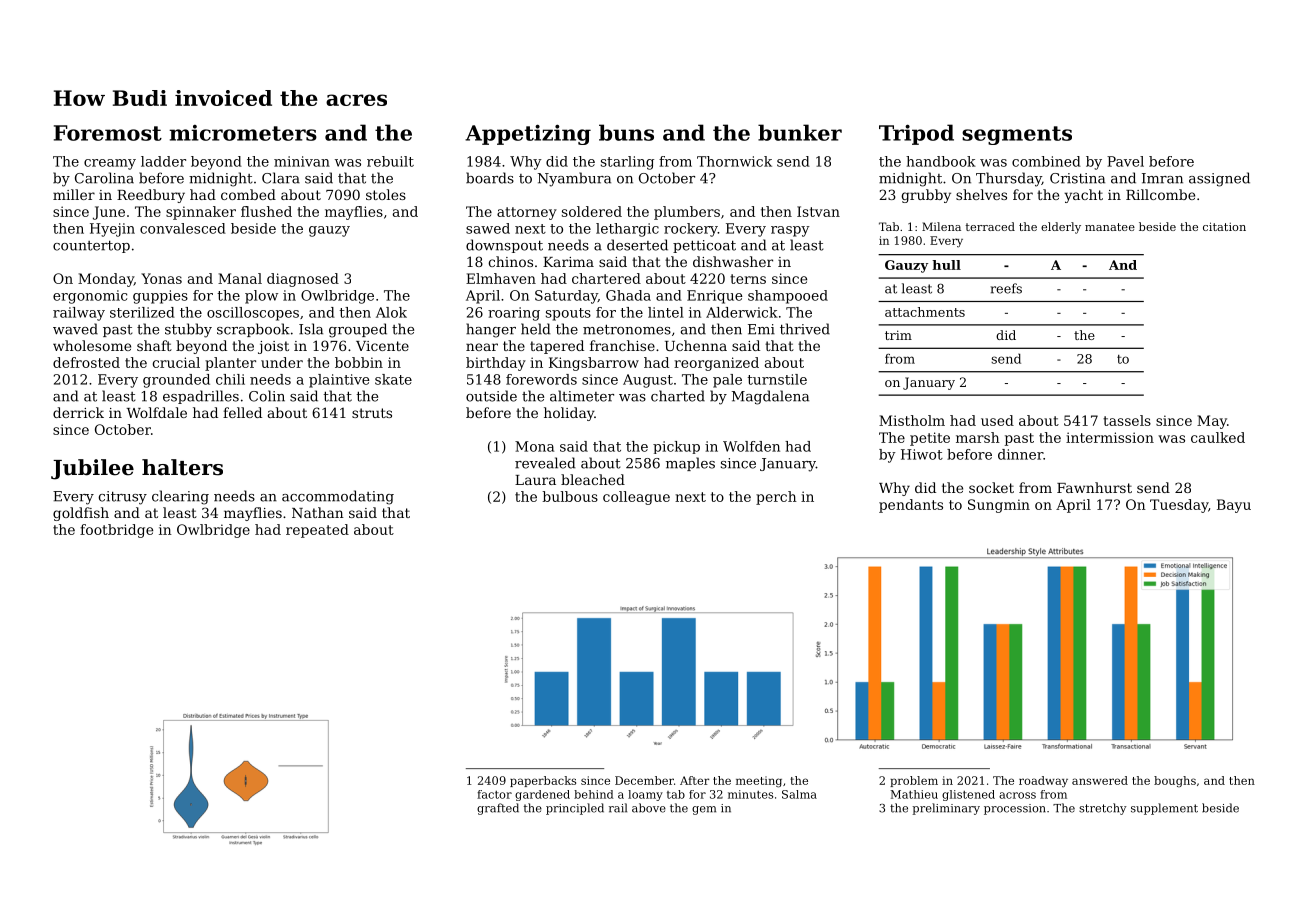 This image has width=1308, height=924. I want to click on roadway, so click(1043, 782).
